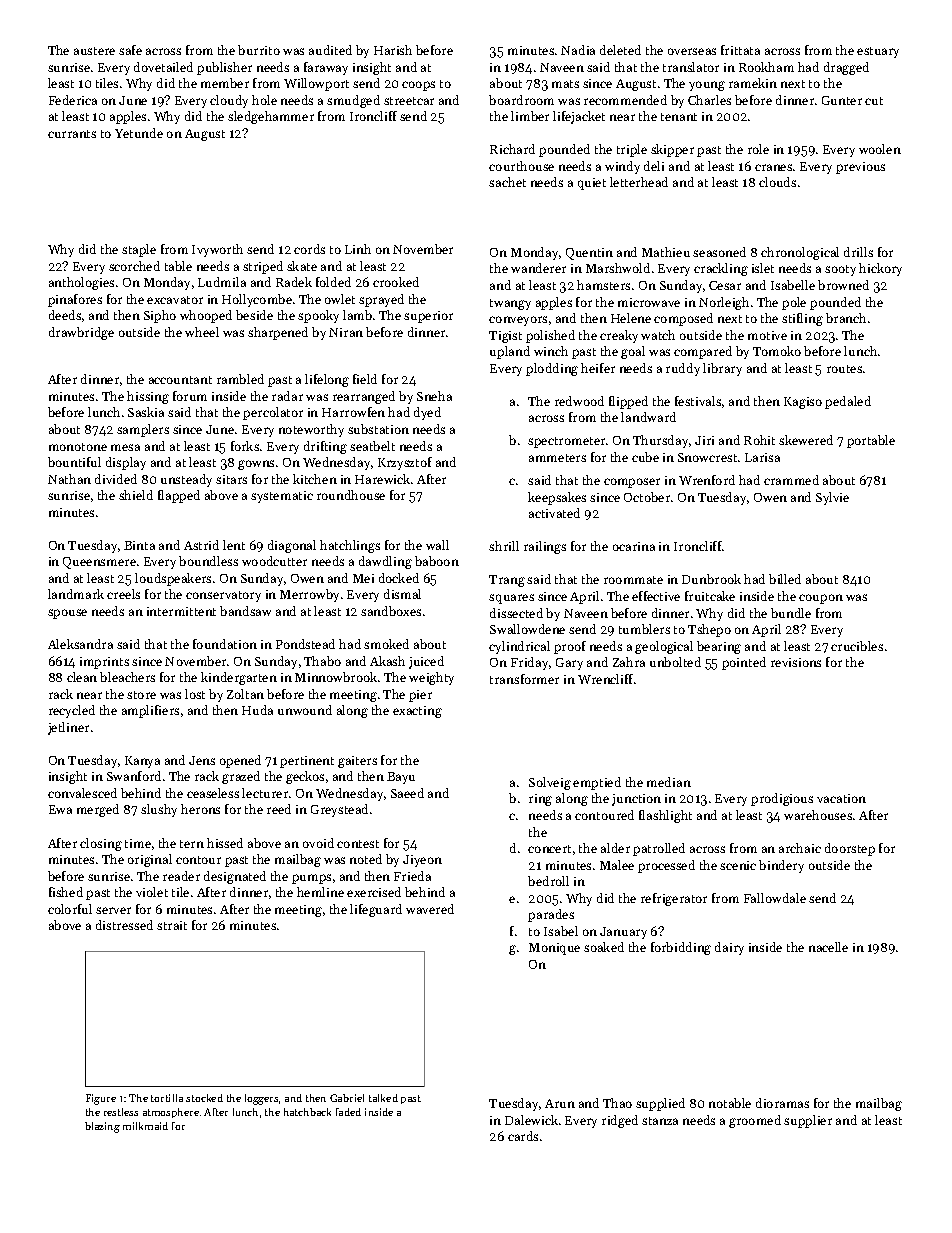  I want to click on nacelle, so click(828, 947).
